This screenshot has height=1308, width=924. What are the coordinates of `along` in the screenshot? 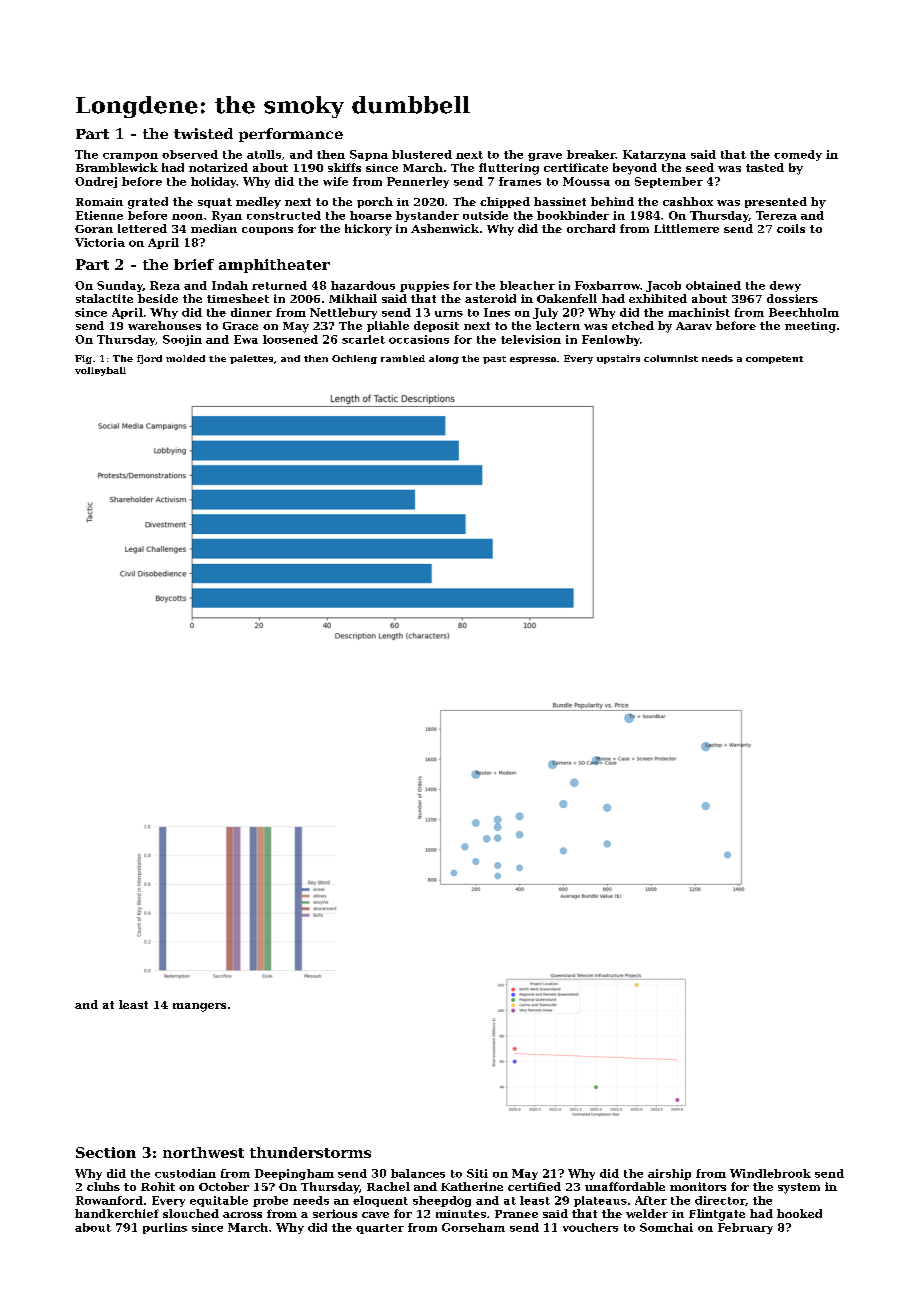 It's located at (444, 359).
